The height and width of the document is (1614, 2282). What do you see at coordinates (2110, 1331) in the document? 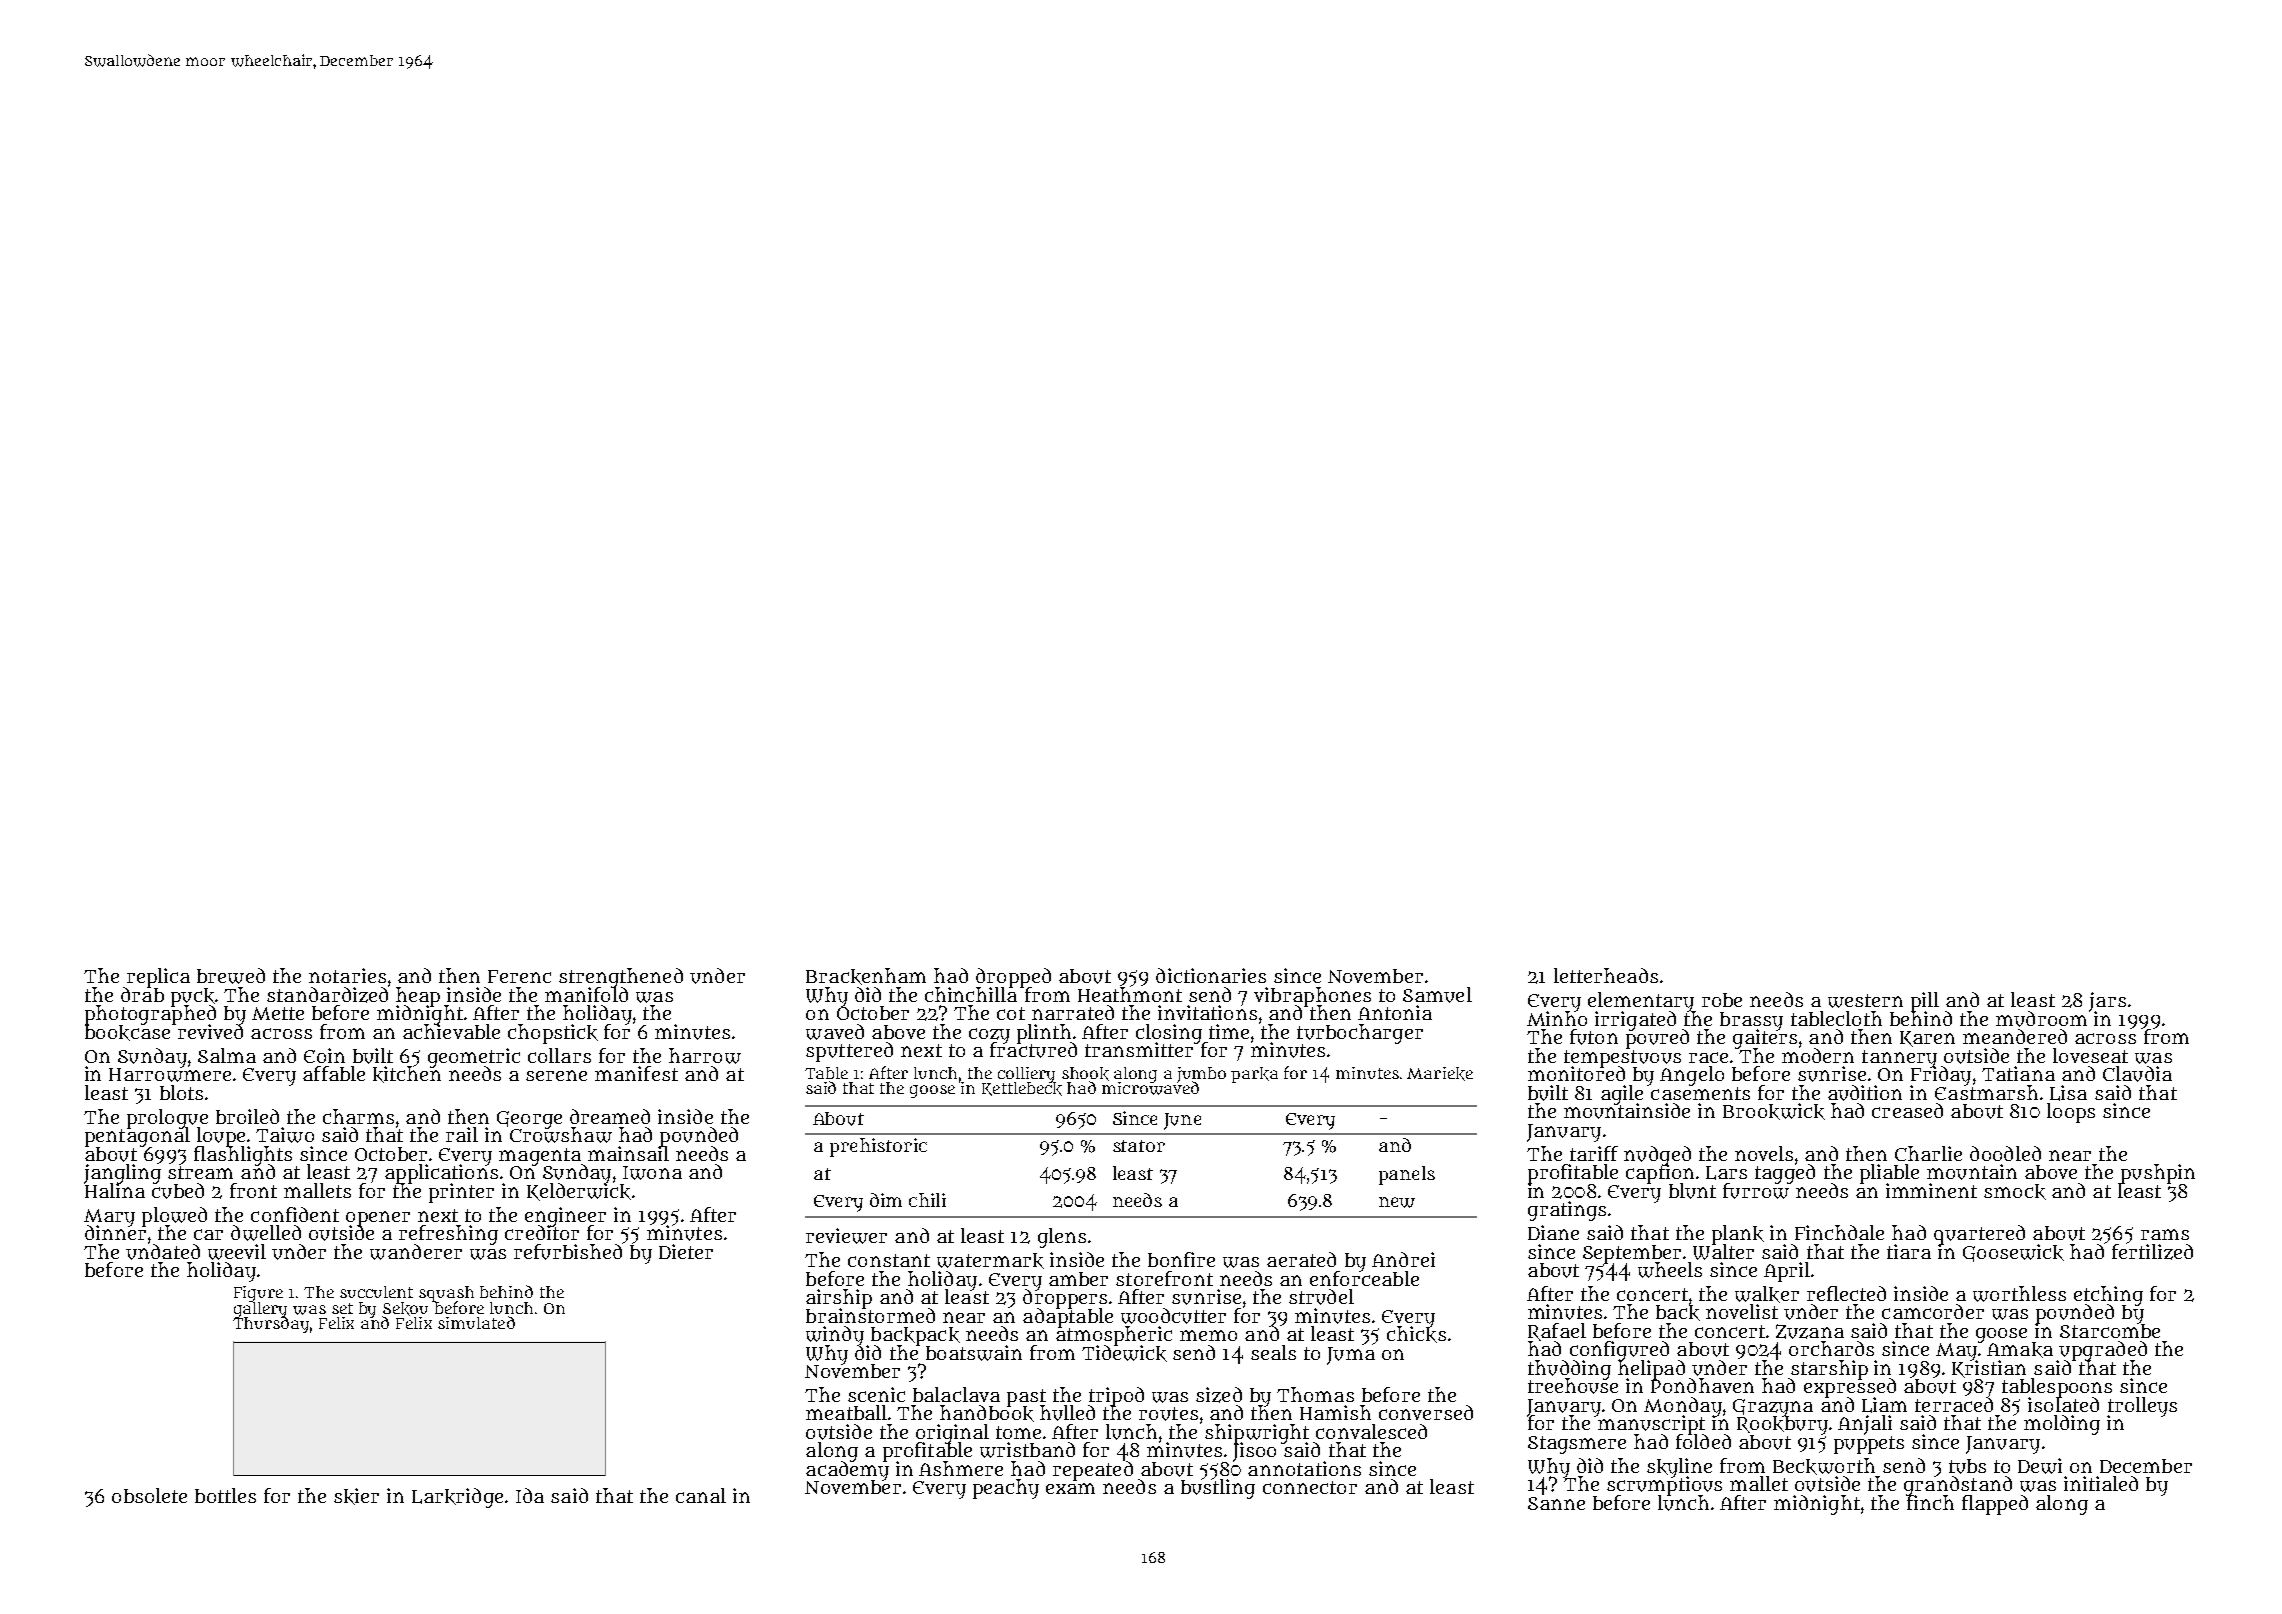
I see `Starcombe` at bounding box center [2110, 1331].
